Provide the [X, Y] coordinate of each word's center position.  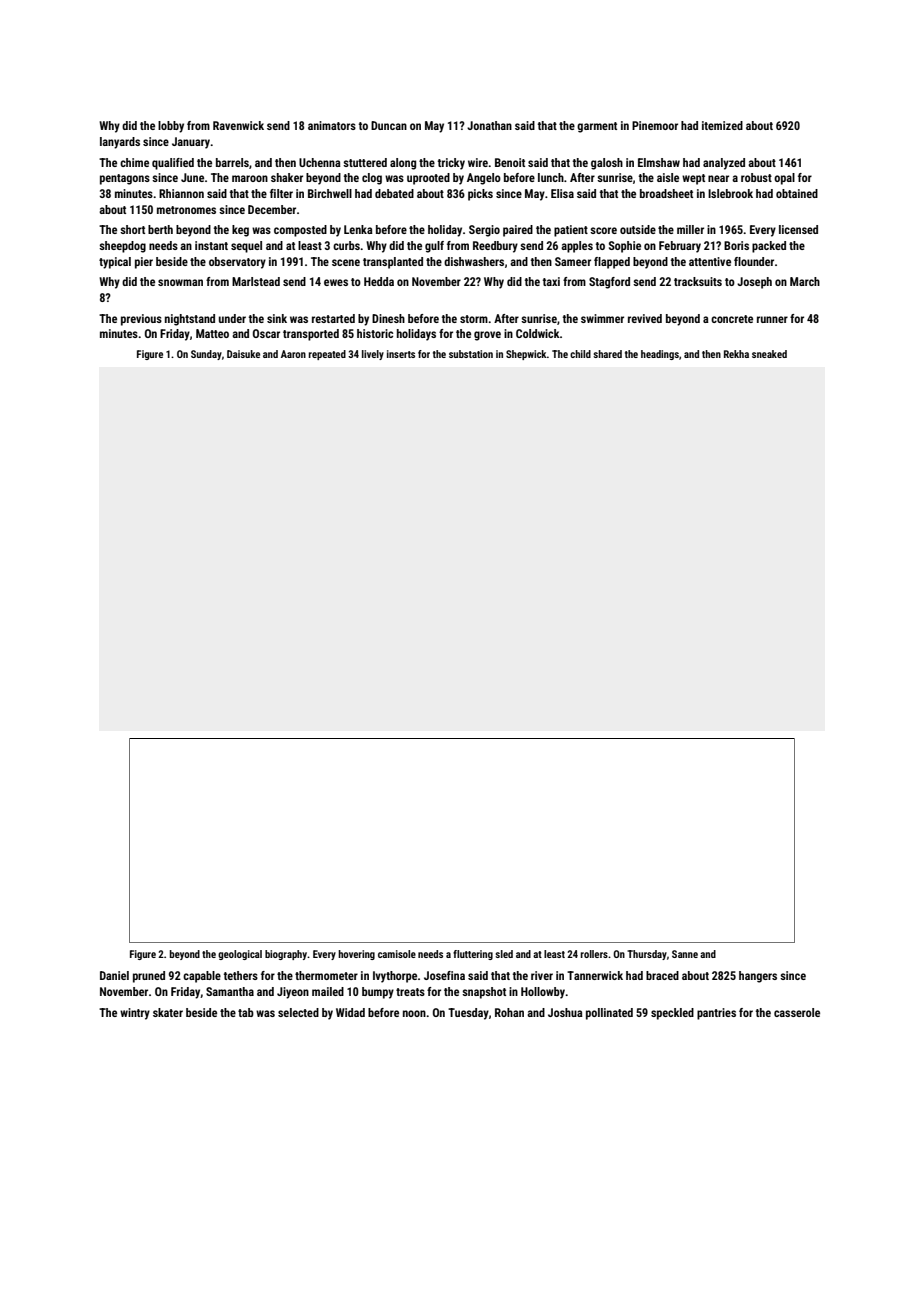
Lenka [358, 229]
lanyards [120, 143]
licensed [798, 229]
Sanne [685, 954]
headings [660, 355]
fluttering [473, 955]
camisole [397, 954]
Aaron [293, 354]
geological [240, 955]
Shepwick [526, 355]
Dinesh [388, 318]
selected [298, 1012]
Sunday [206, 355]
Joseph [754, 283]
